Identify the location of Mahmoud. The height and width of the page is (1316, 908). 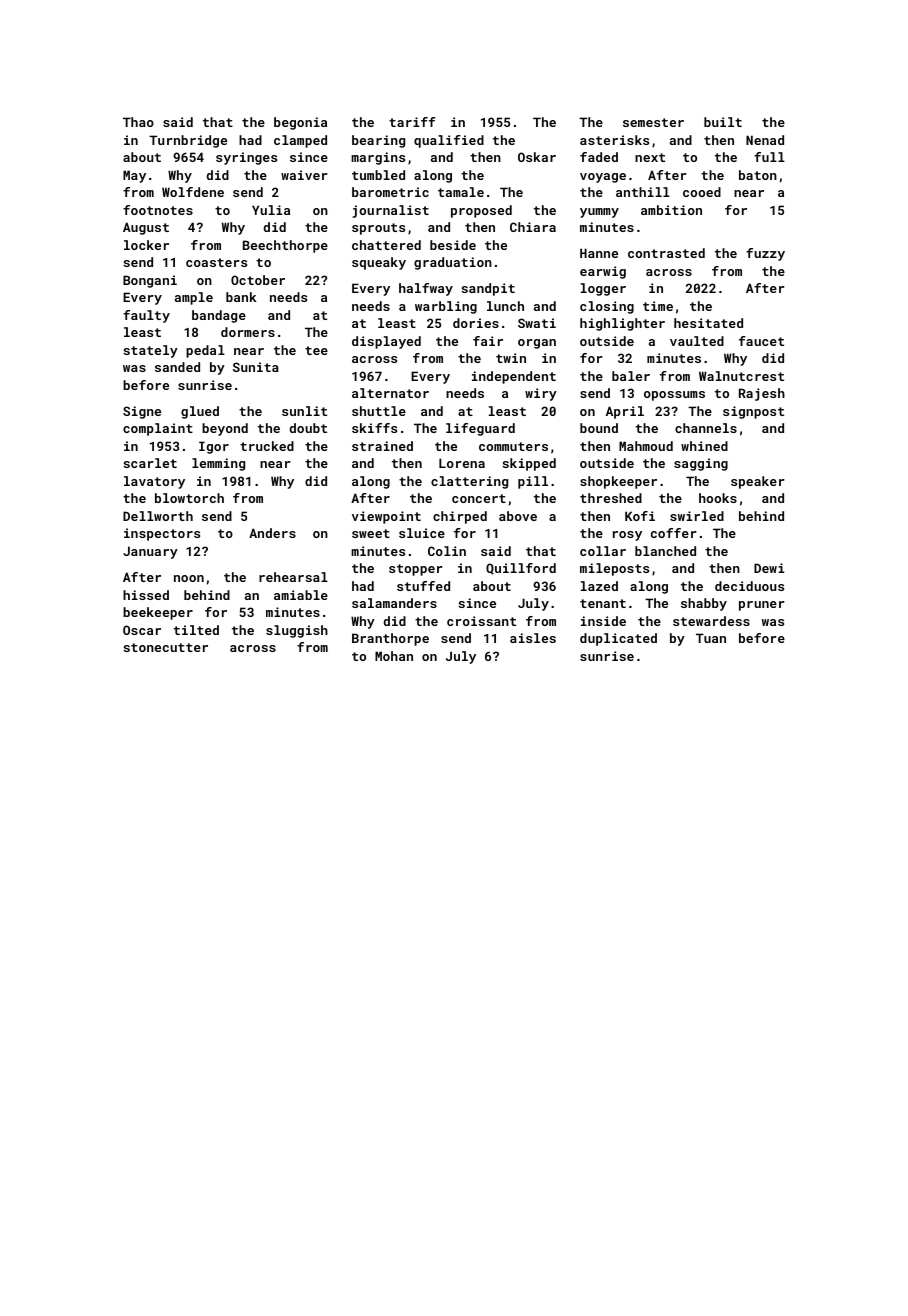
(646, 446).
